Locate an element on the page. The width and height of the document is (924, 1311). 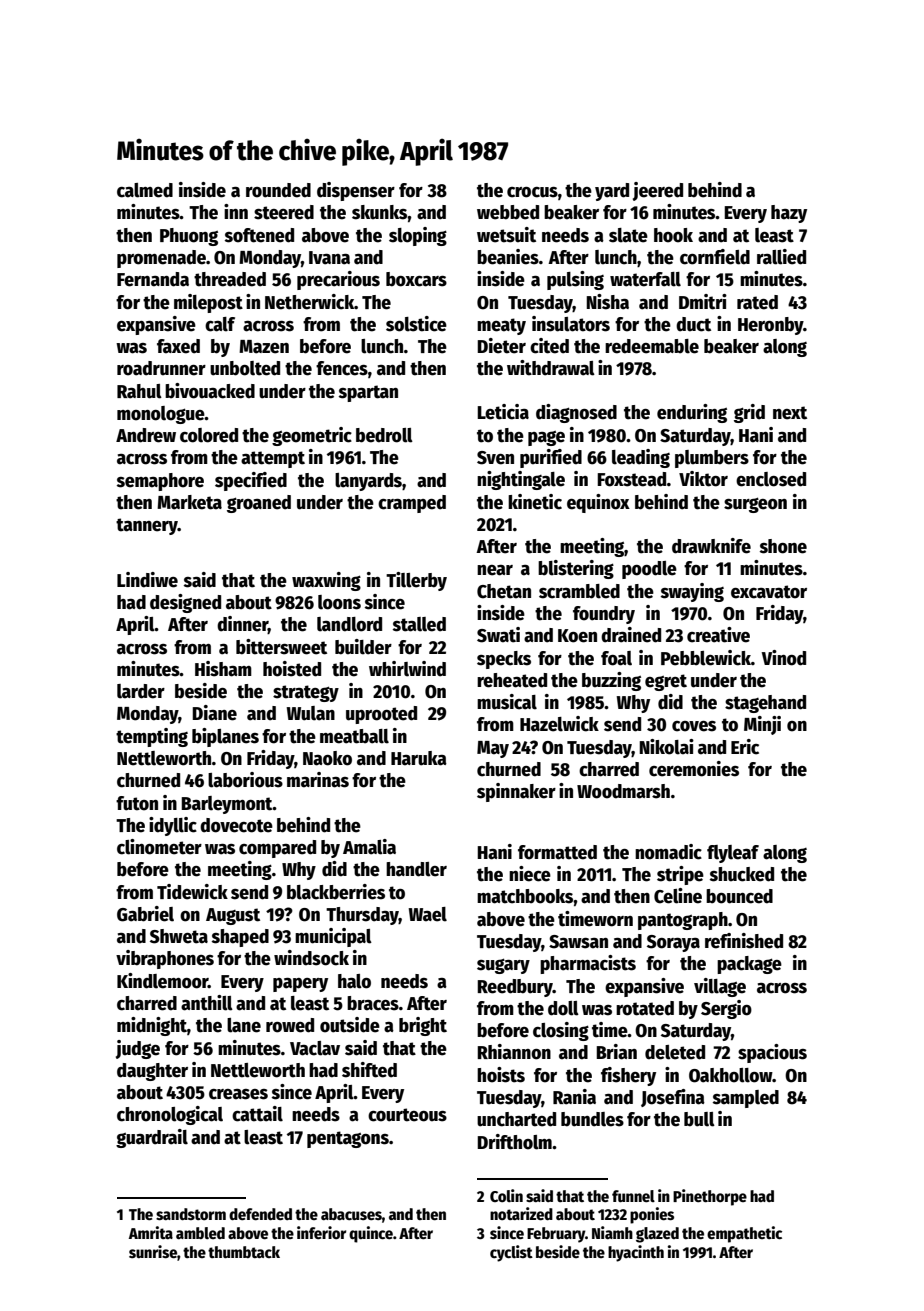
crocus is located at coordinates (532, 192).
